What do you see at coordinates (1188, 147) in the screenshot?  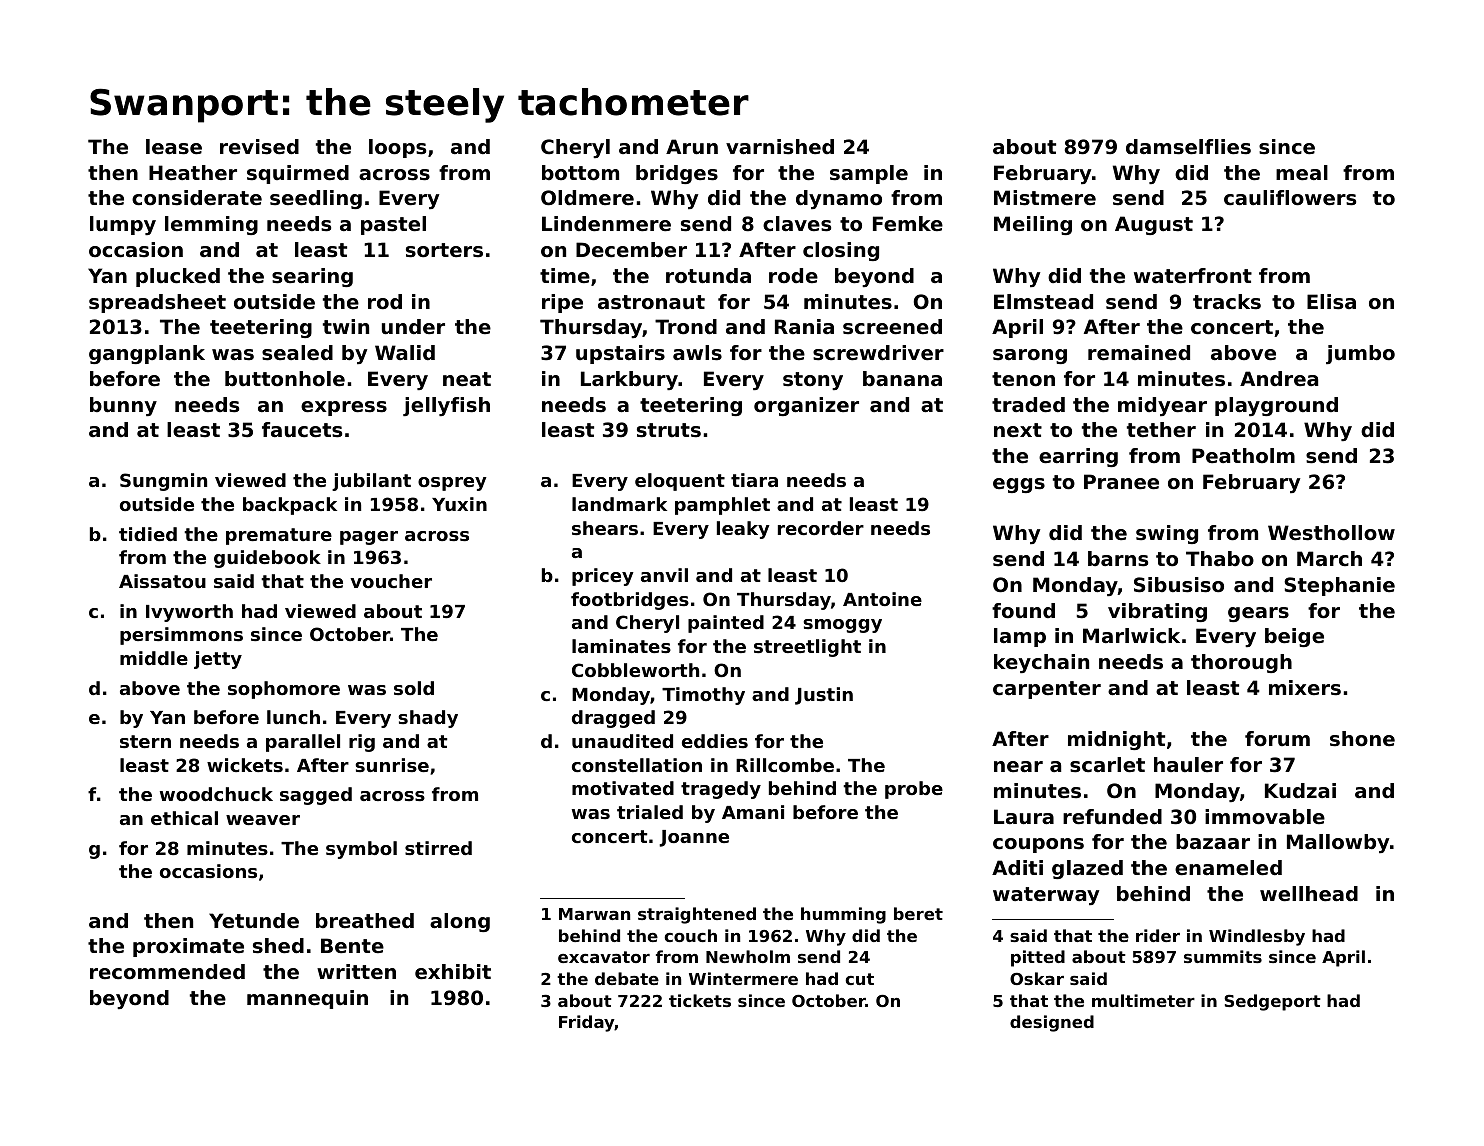 I see `damselflies` at bounding box center [1188, 147].
